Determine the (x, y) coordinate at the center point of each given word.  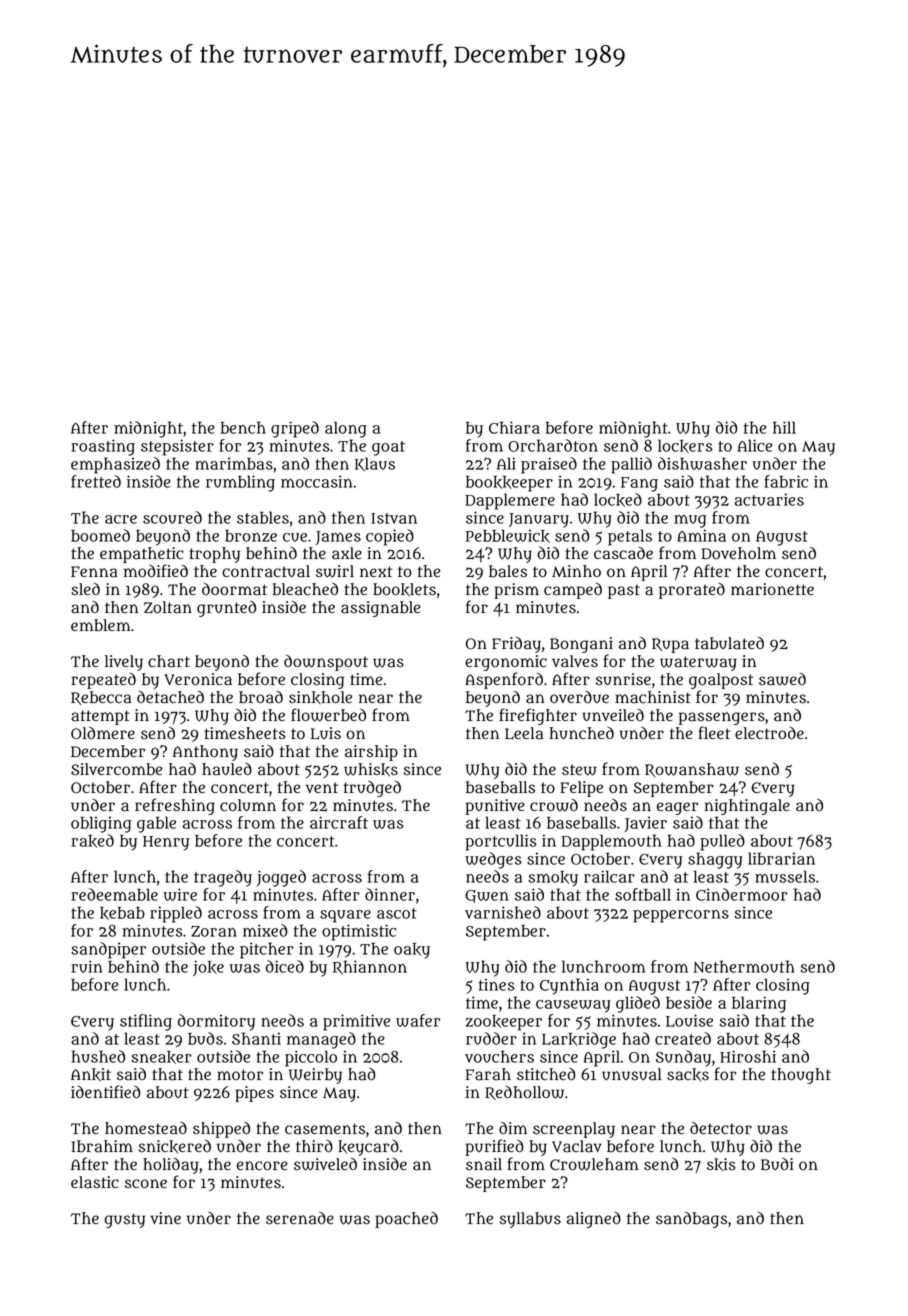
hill (784, 427)
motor (240, 1074)
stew (579, 770)
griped (295, 429)
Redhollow (524, 1093)
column (248, 805)
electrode (769, 733)
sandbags (691, 1220)
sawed (782, 679)
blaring (759, 1004)
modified (156, 571)
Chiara (514, 427)
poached (406, 1220)
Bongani (581, 645)
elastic (95, 1182)
